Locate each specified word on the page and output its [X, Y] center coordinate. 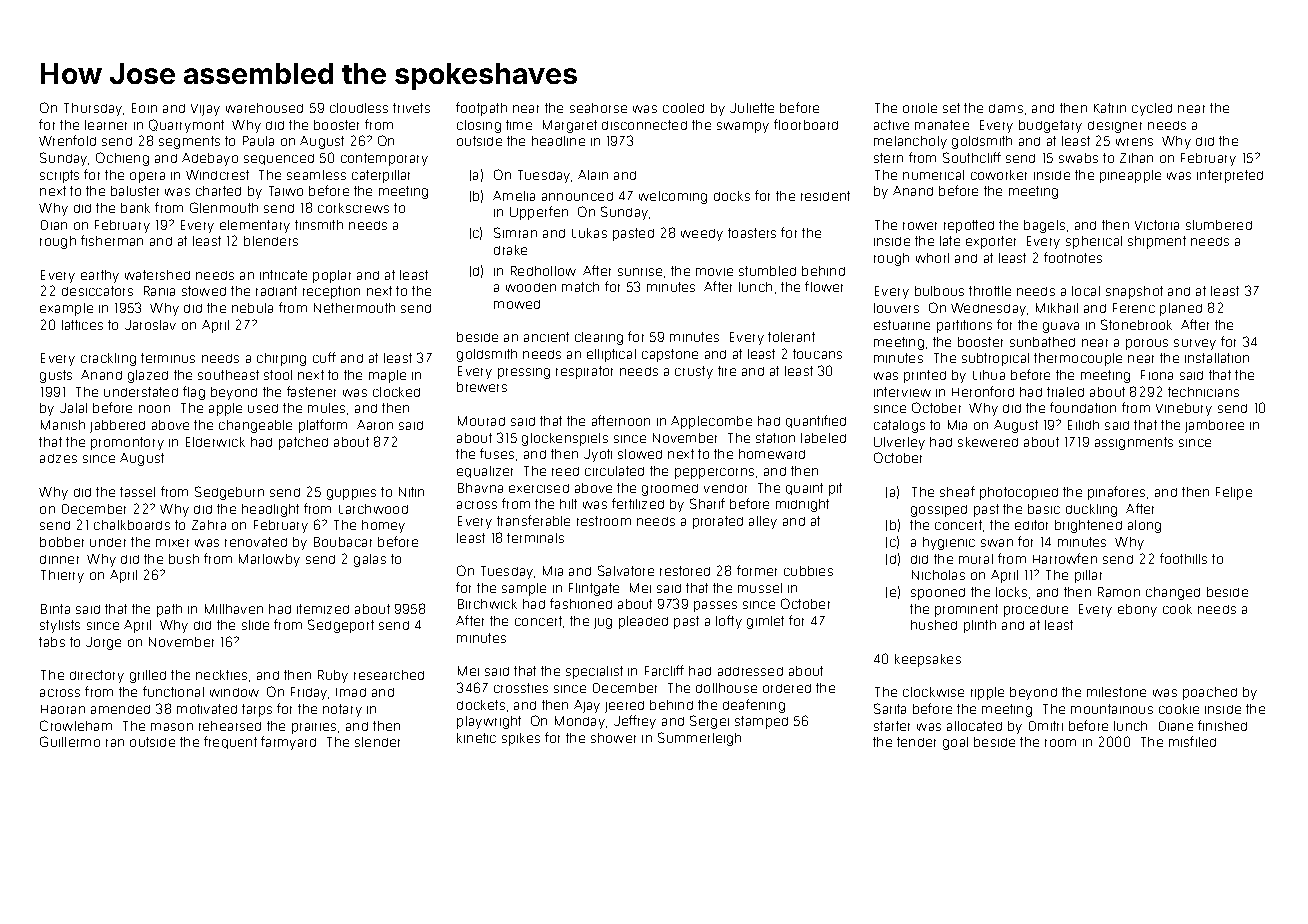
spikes [521, 739]
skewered [988, 442]
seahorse [598, 108]
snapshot [1134, 292]
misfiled [1192, 741]
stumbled [767, 271]
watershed [157, 275]
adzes [58, 458]
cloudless [359, 108]
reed [565, 471]
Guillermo [70, 741]
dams [1006, 108]
